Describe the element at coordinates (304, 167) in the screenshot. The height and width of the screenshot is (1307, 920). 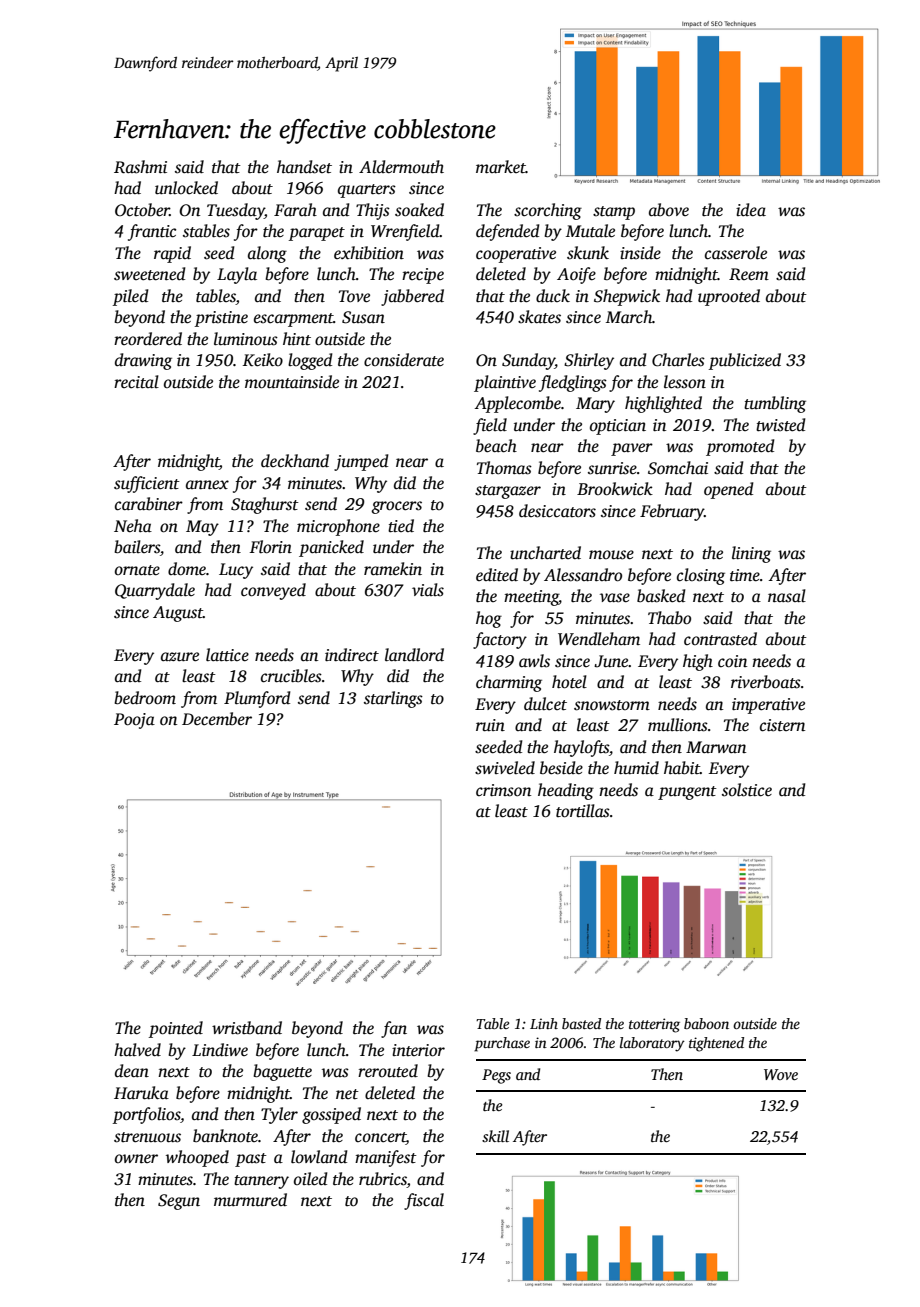
I see `handset` at that location.
